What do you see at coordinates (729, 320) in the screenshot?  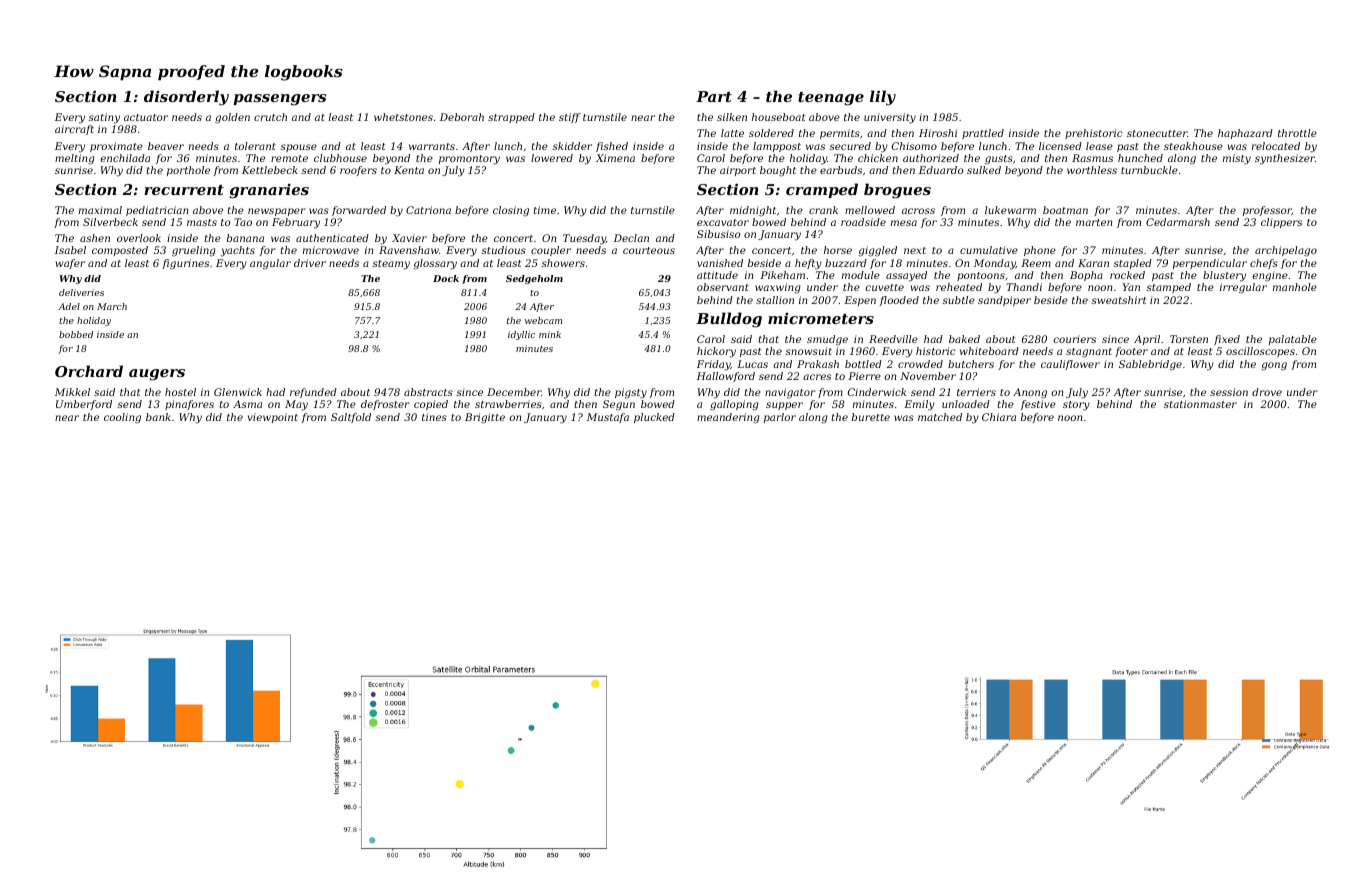 I see `Bulldog` at bounding box center [729, 320].
